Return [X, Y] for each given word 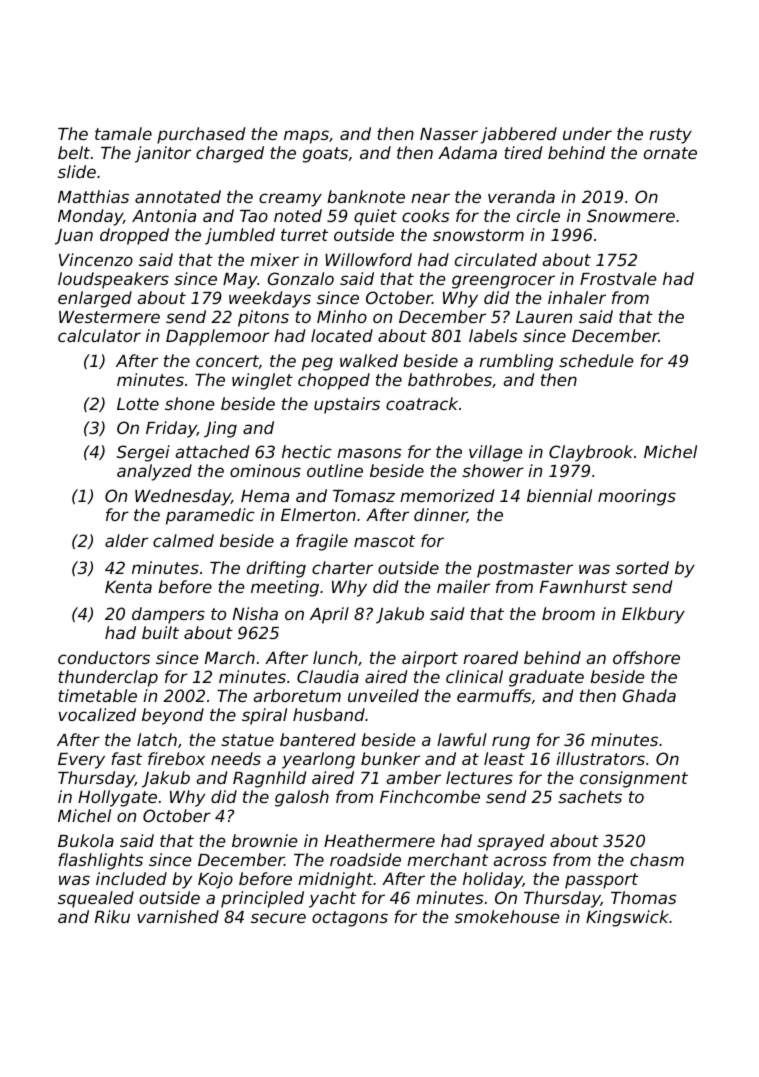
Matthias [93, 196]
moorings [637, 497]
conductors [104, 657]
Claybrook [591, 453]
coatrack [422, 403]
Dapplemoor [218, 337]
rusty [670, 136]
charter [342, 567]
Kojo [215, 880]
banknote [366, 196]
